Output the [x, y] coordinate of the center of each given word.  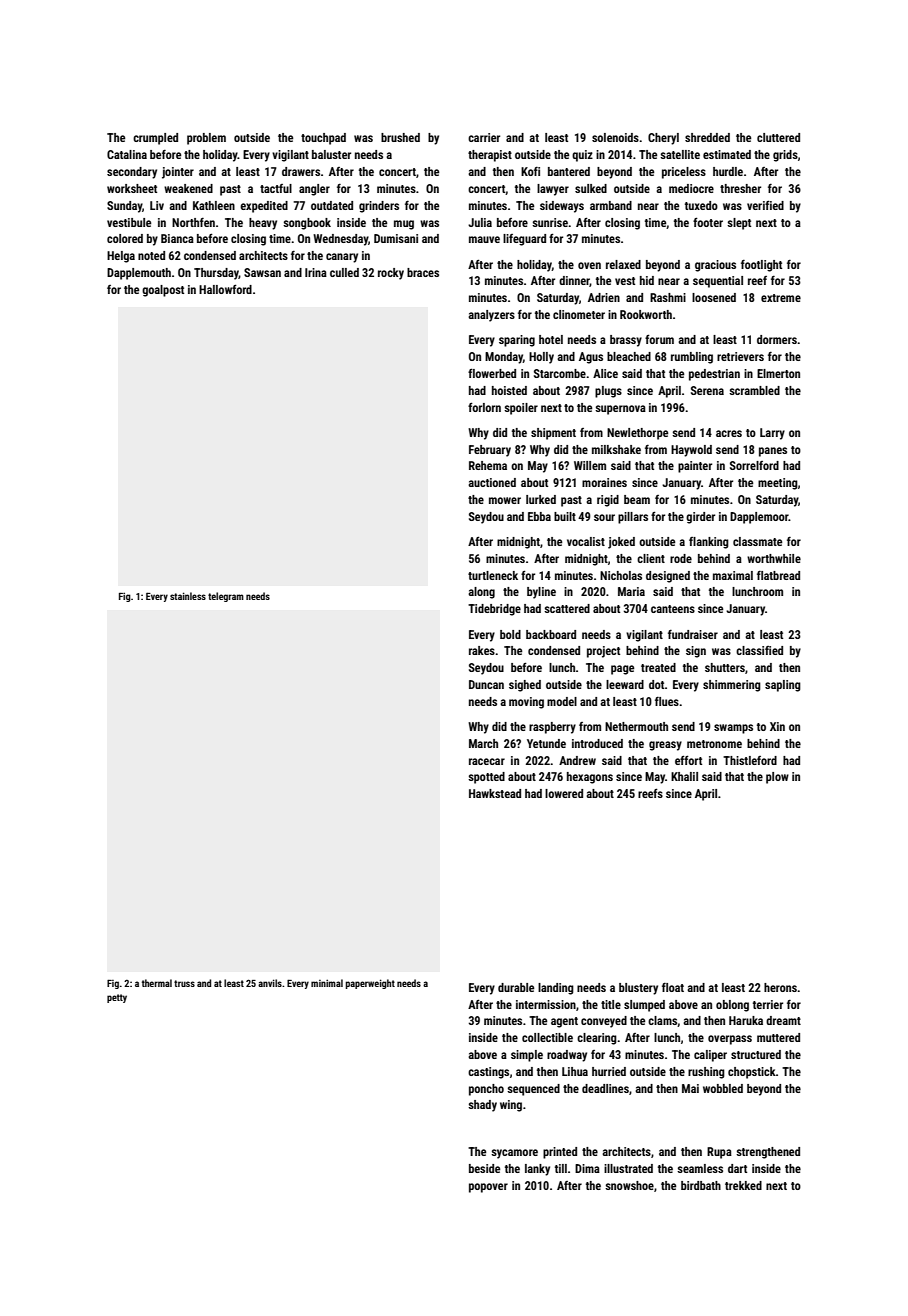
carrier [484, 137]
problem [206, 139]
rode [681, 558]
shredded [707, 137]
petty [117, 998]
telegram [226, 597]
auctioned [492, 482]
